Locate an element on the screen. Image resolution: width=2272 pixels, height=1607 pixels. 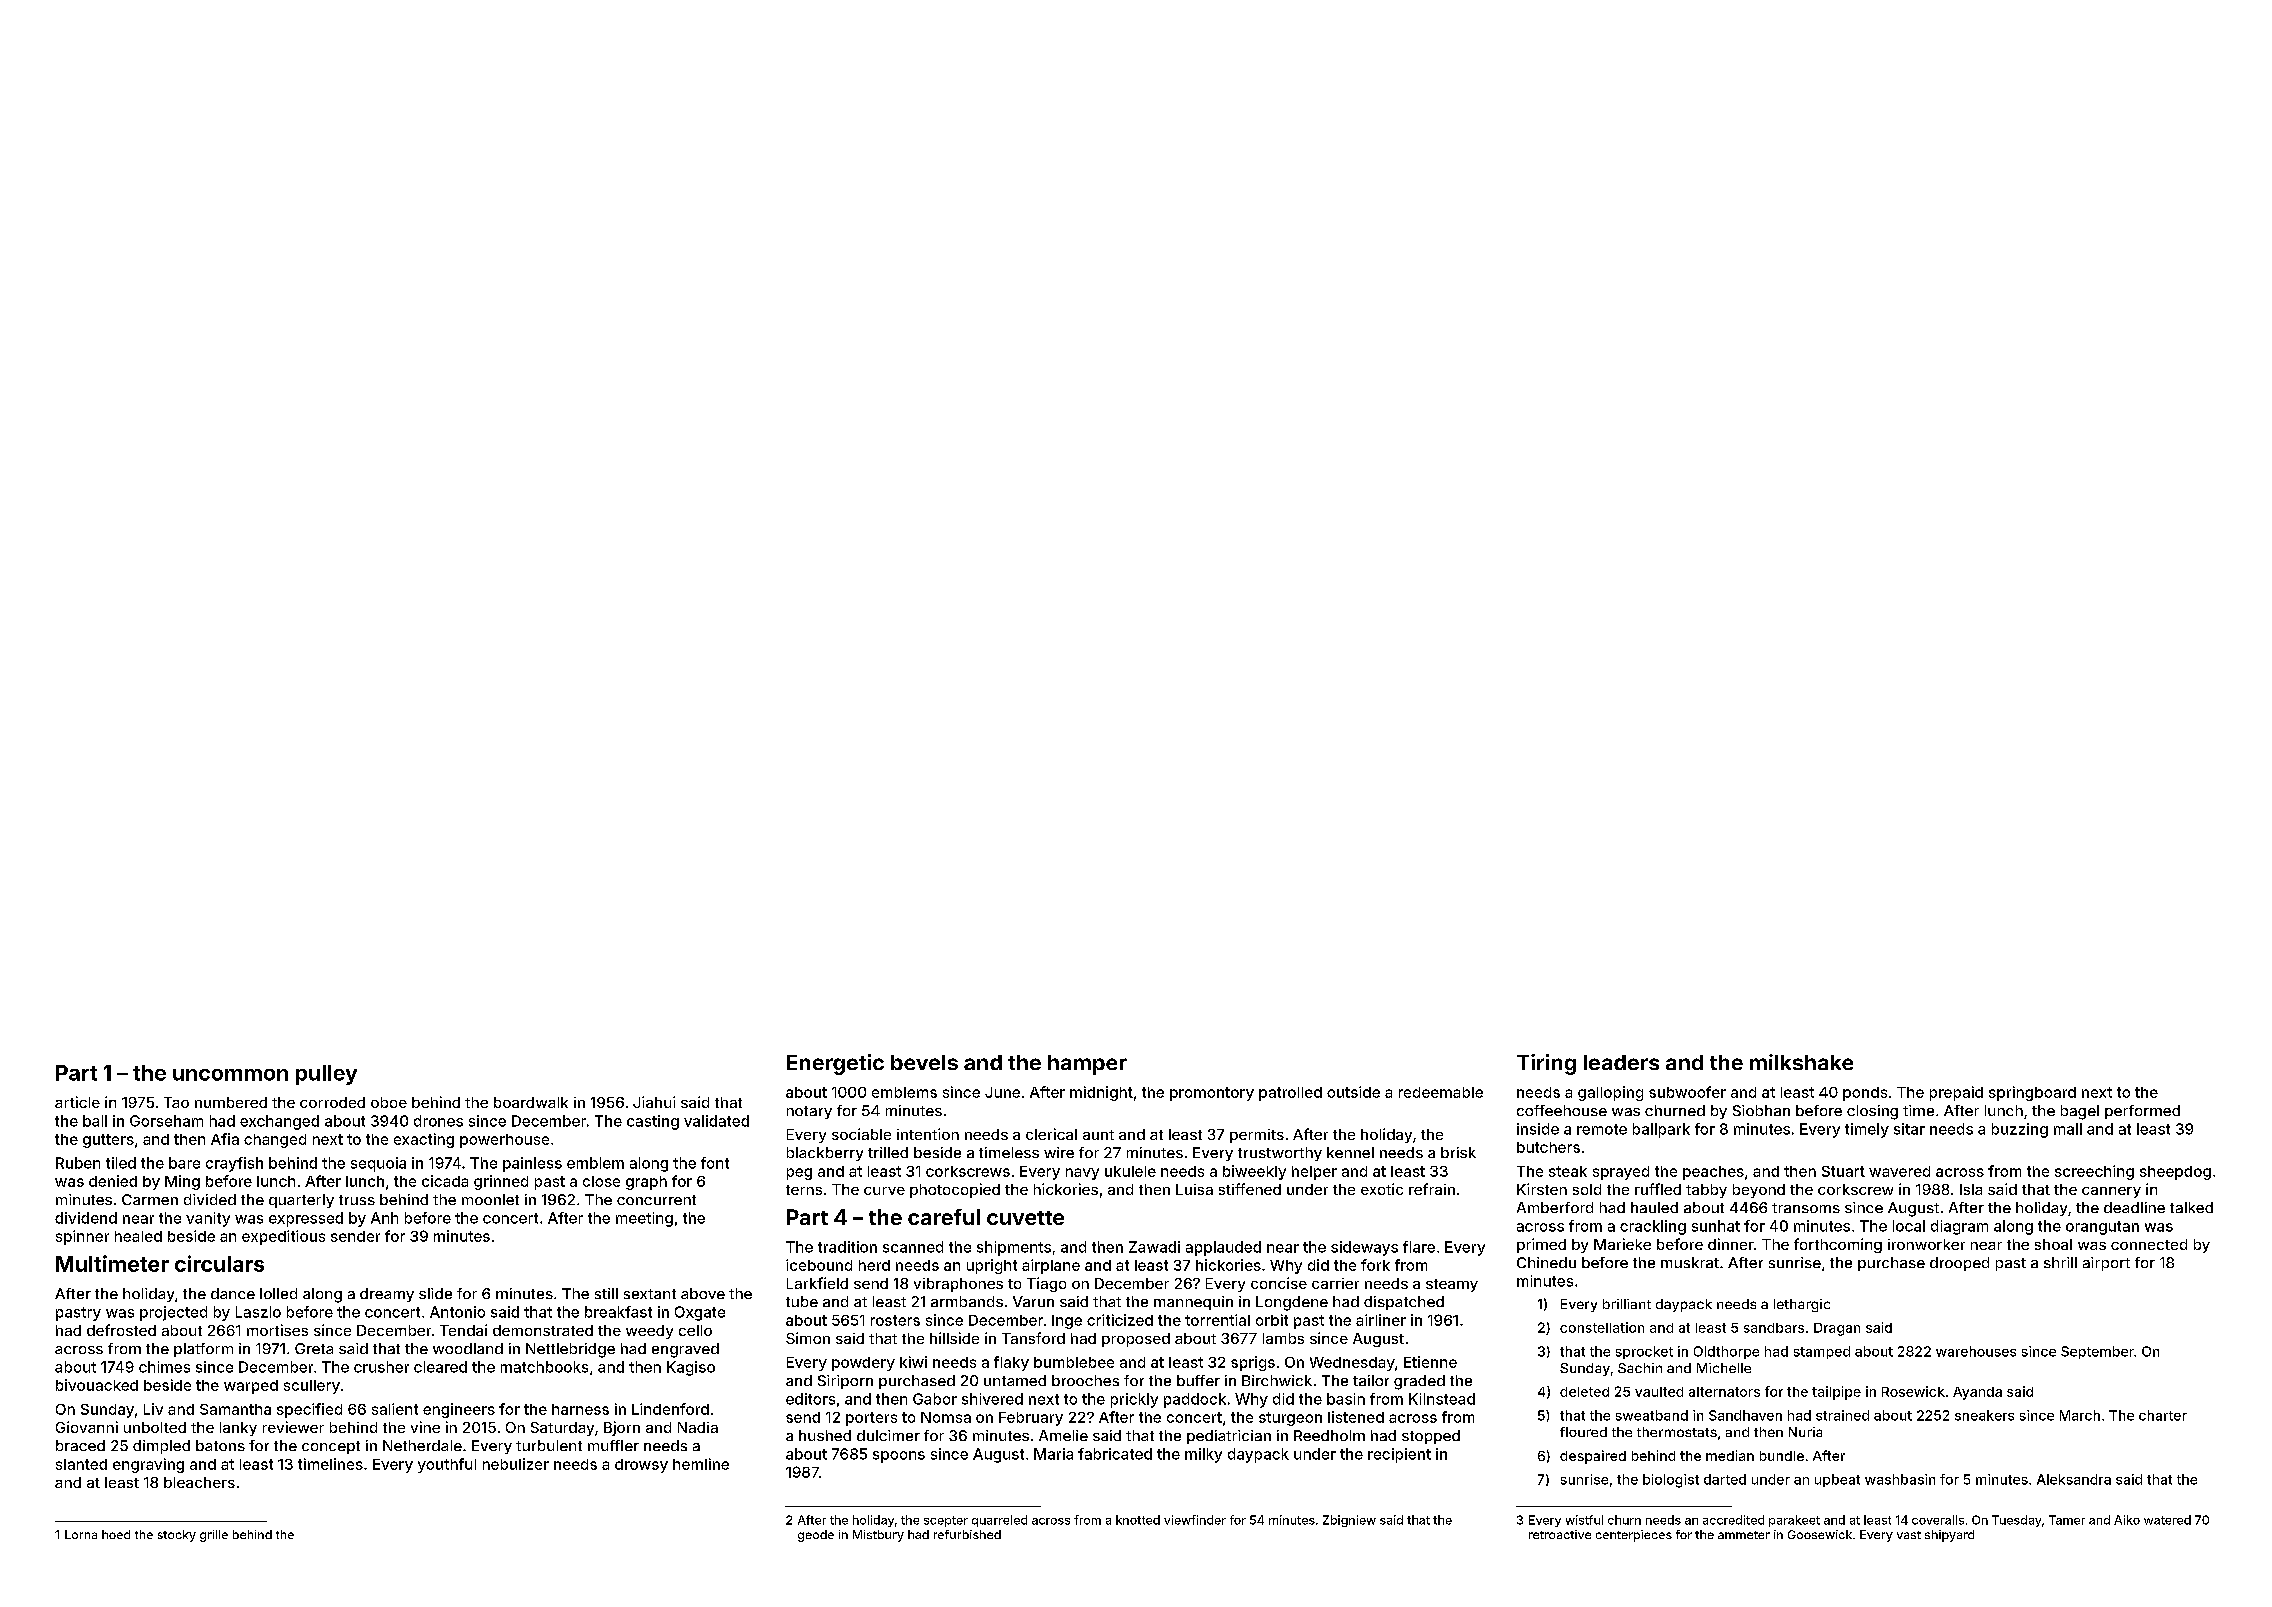
grille is located at coordinates (214, 1536).
